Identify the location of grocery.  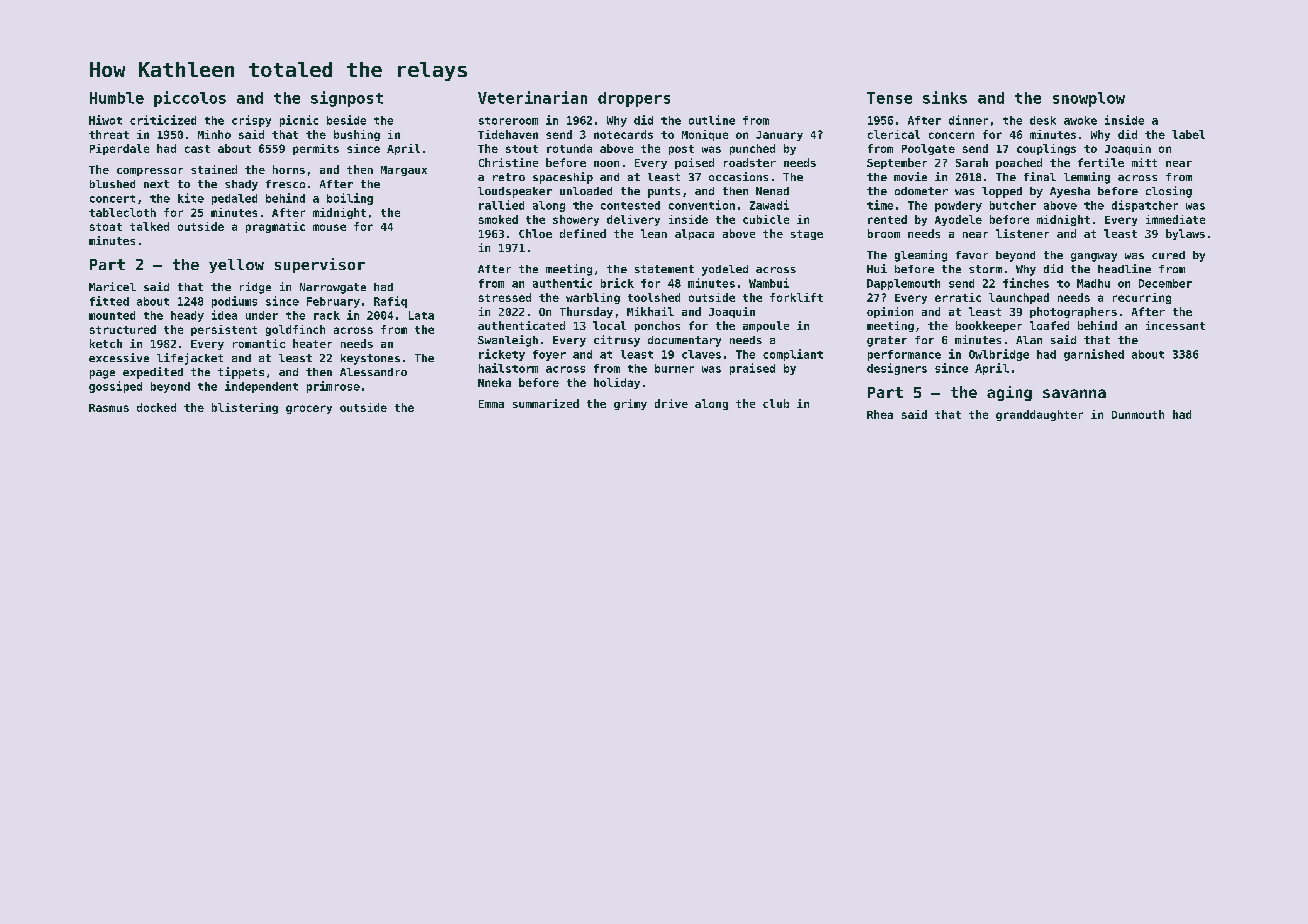
(309, 409).
